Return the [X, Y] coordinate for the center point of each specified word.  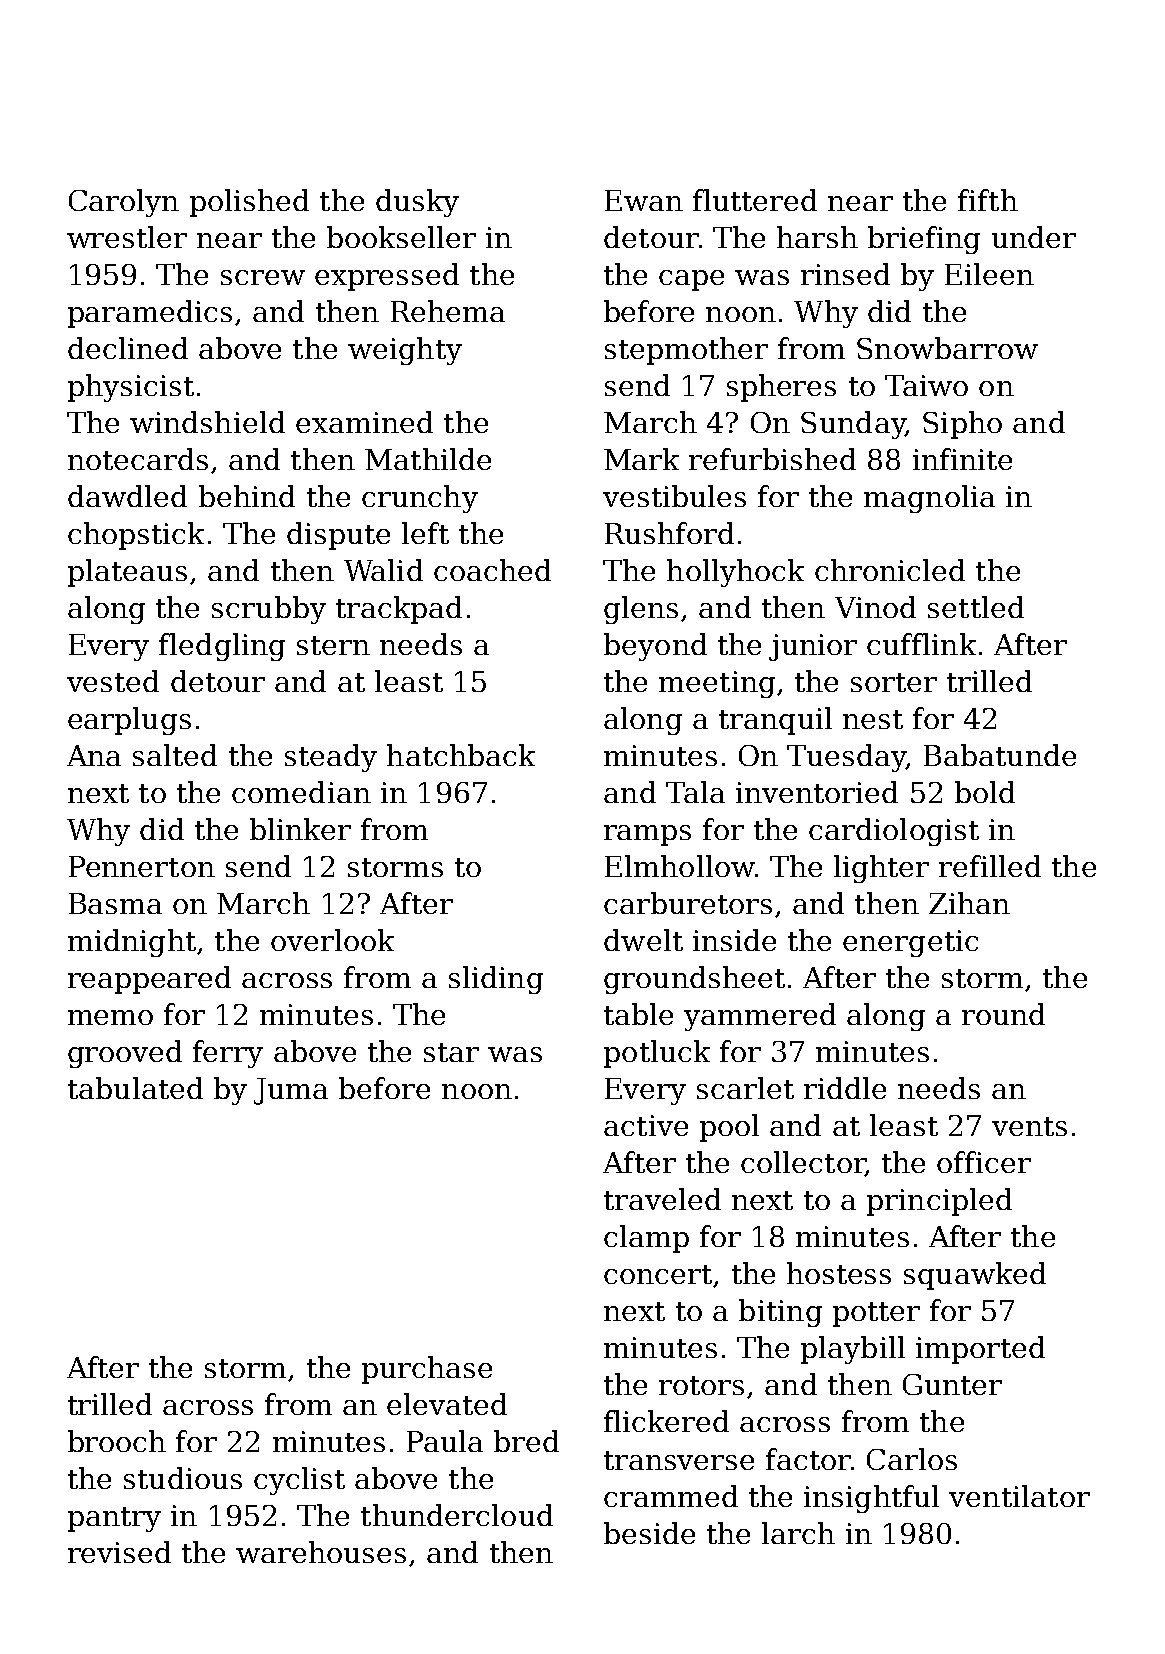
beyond [655, 647]
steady [331, 758]
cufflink [921, 644]
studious [183, 1478]
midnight [132, 943]
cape [691, 280]
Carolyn [124, 203]
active [646, 1125]
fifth [988, 200]
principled [939, 1202]
